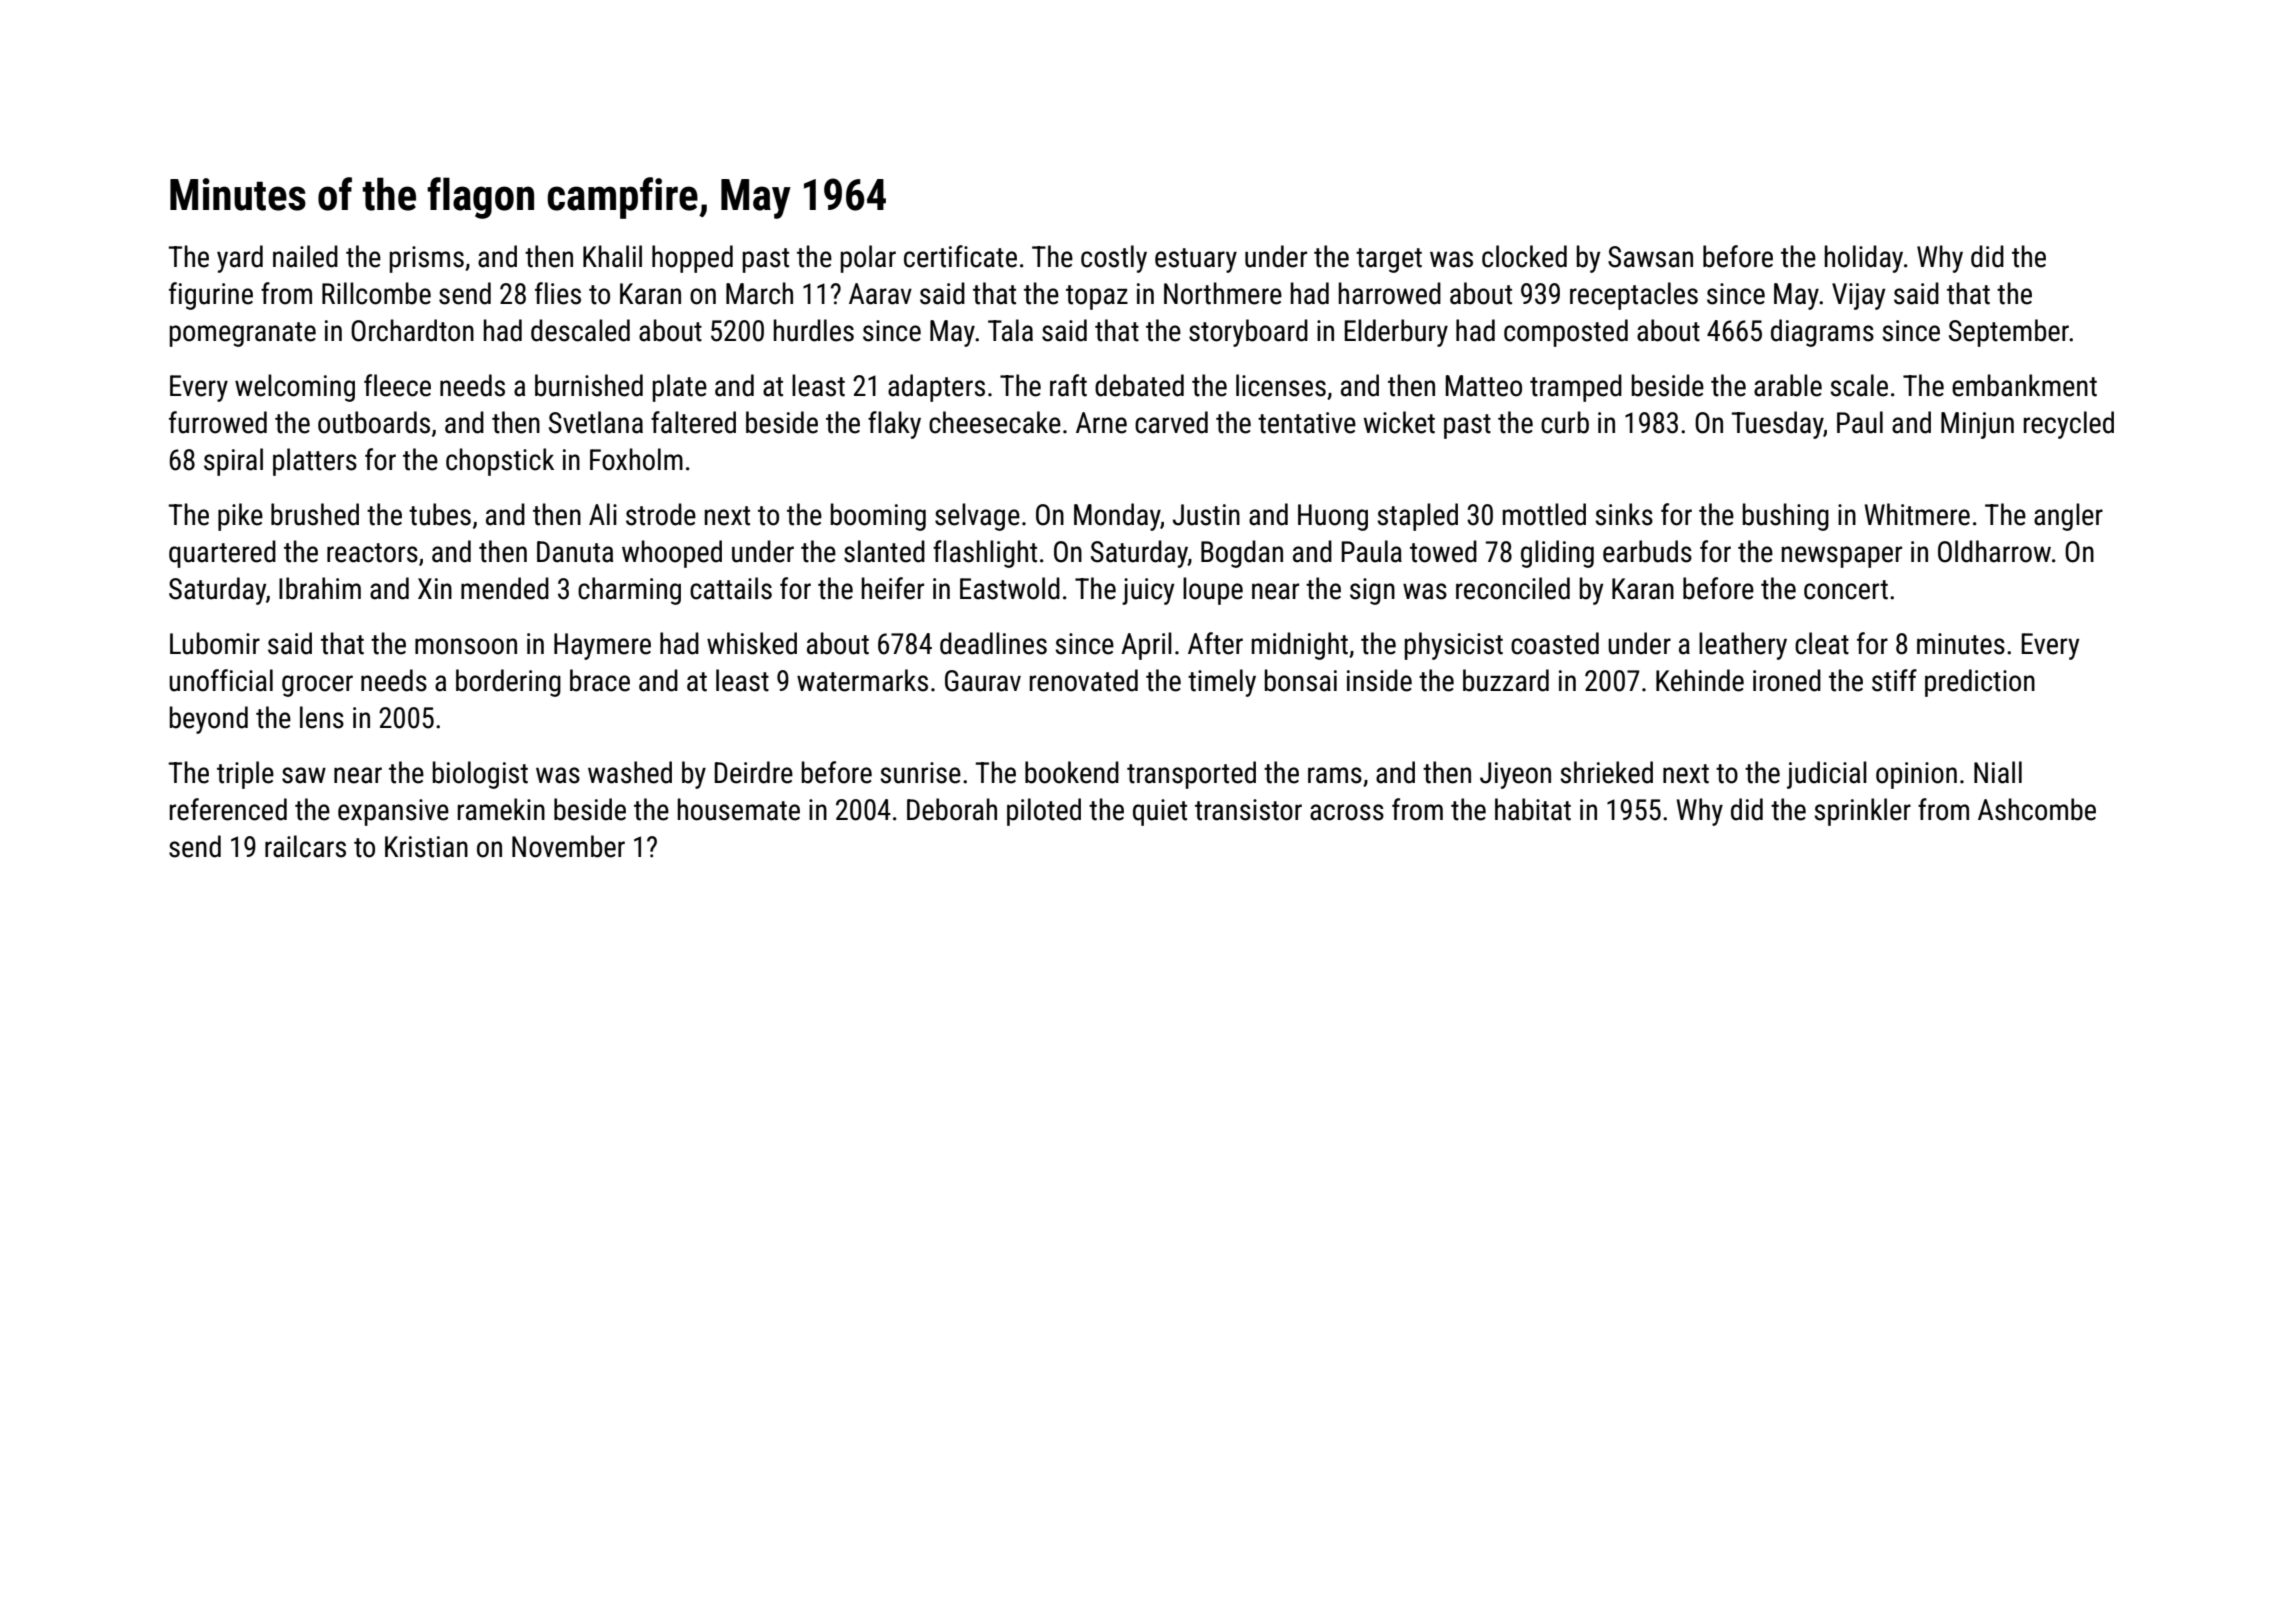 The height and width of the document is (1620, 2292). What do you see at coordinates (1864, 259) in the document?
I see `holiday` at bounding box center [1864, 259].
